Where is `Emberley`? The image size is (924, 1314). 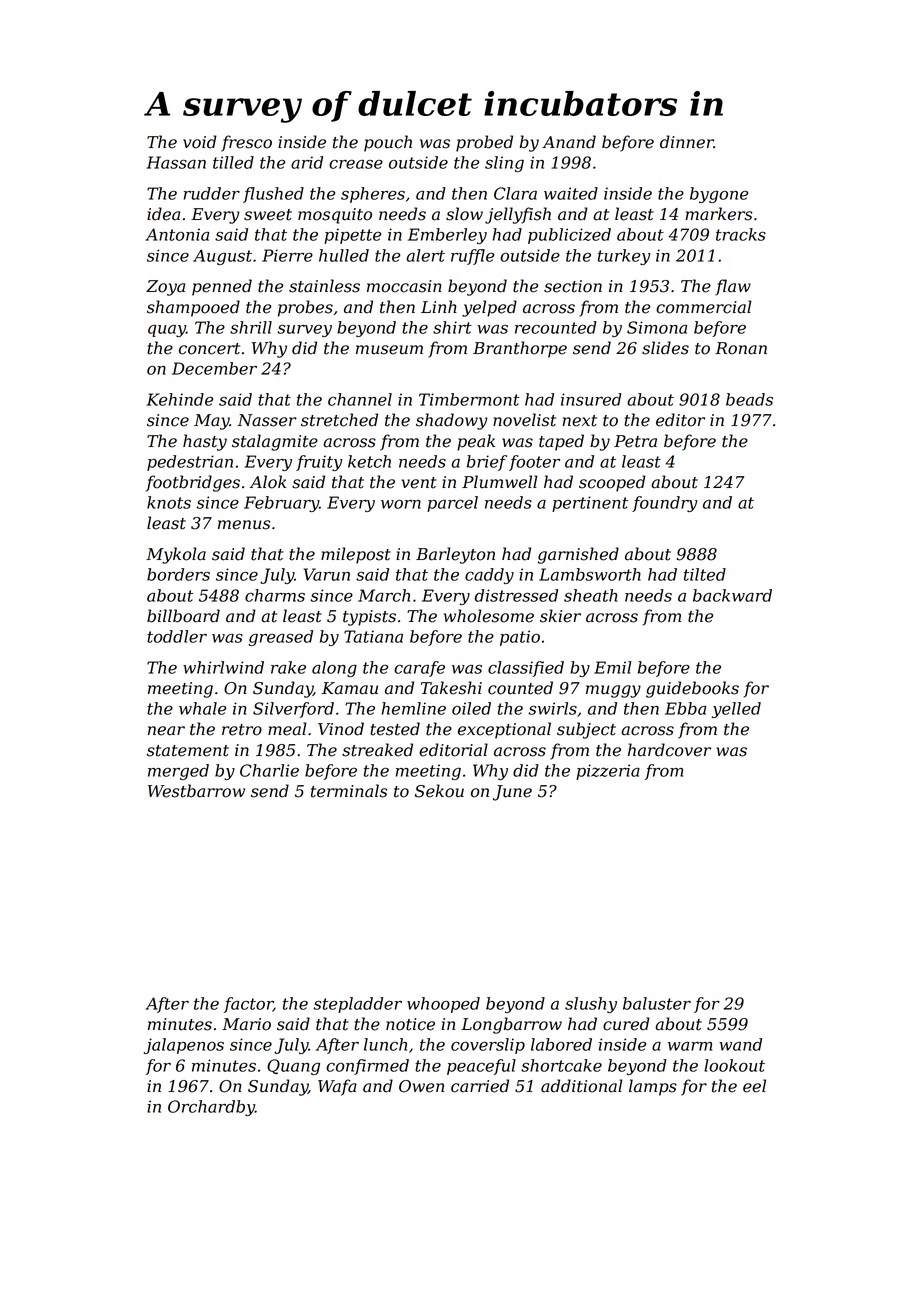
Emberley is located at coordinates (447, 236).
